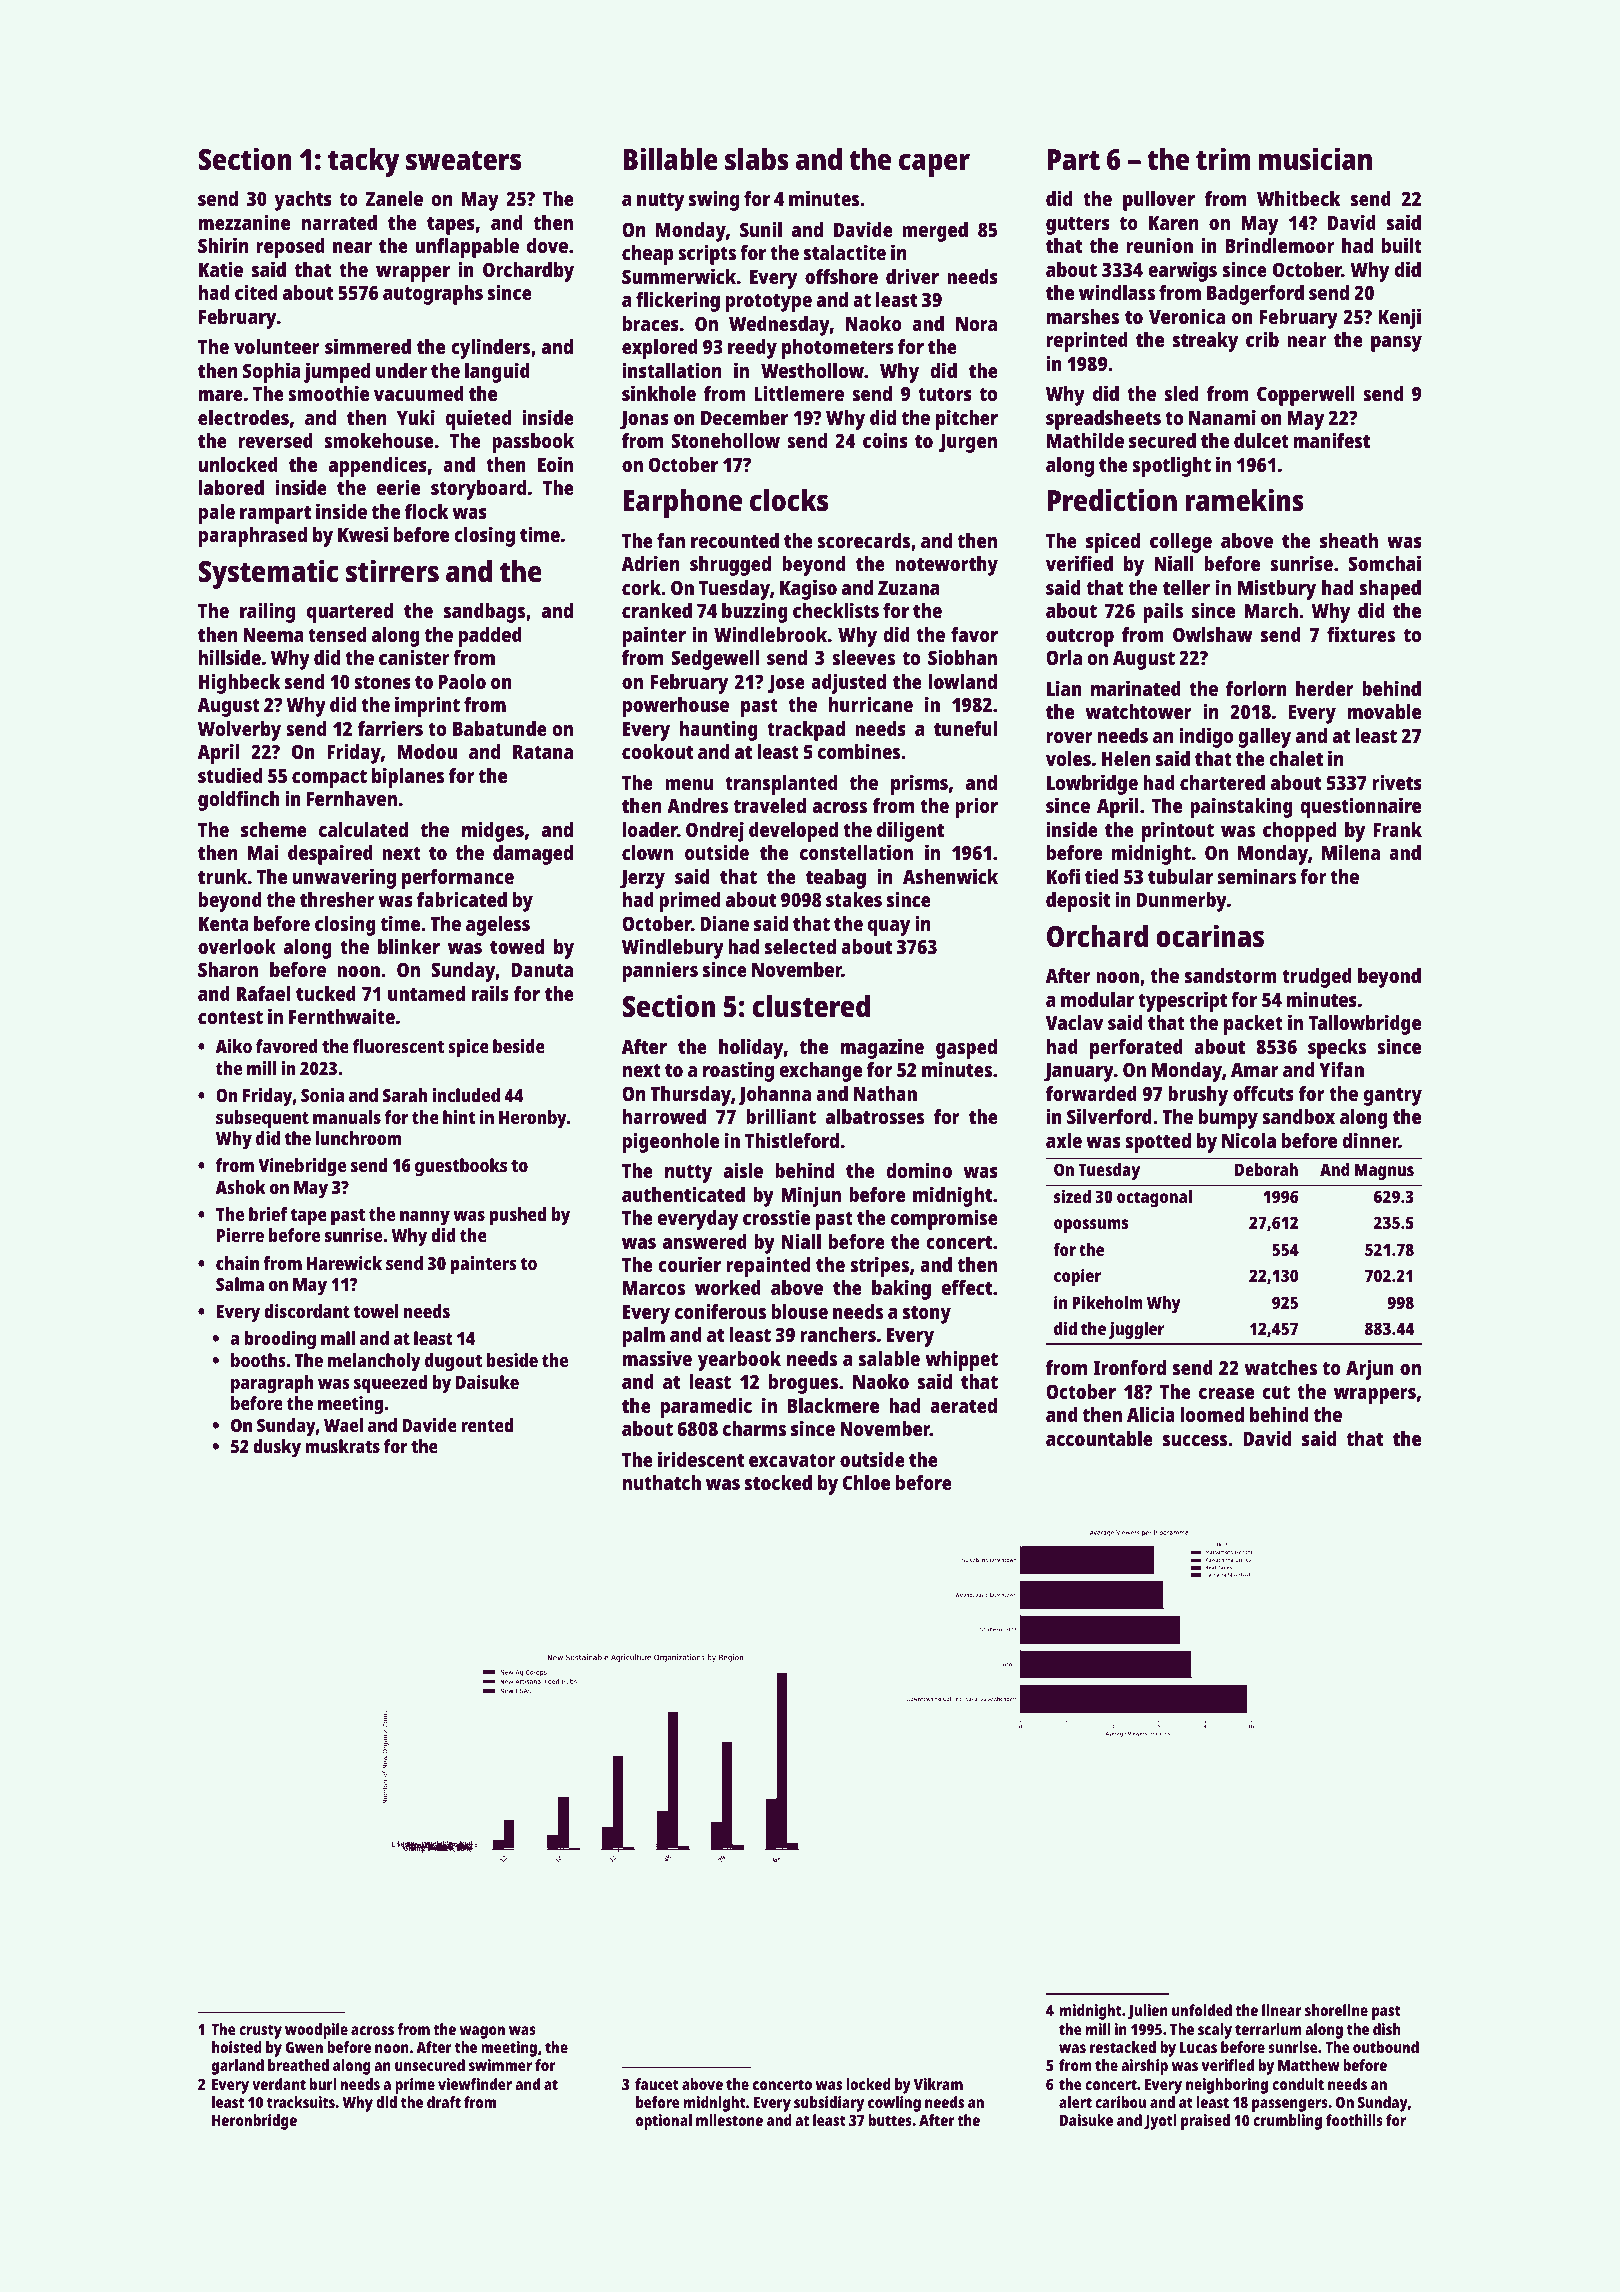 This document has width=1620, height=2292. I want to click on herder, so click(1325, 688).
